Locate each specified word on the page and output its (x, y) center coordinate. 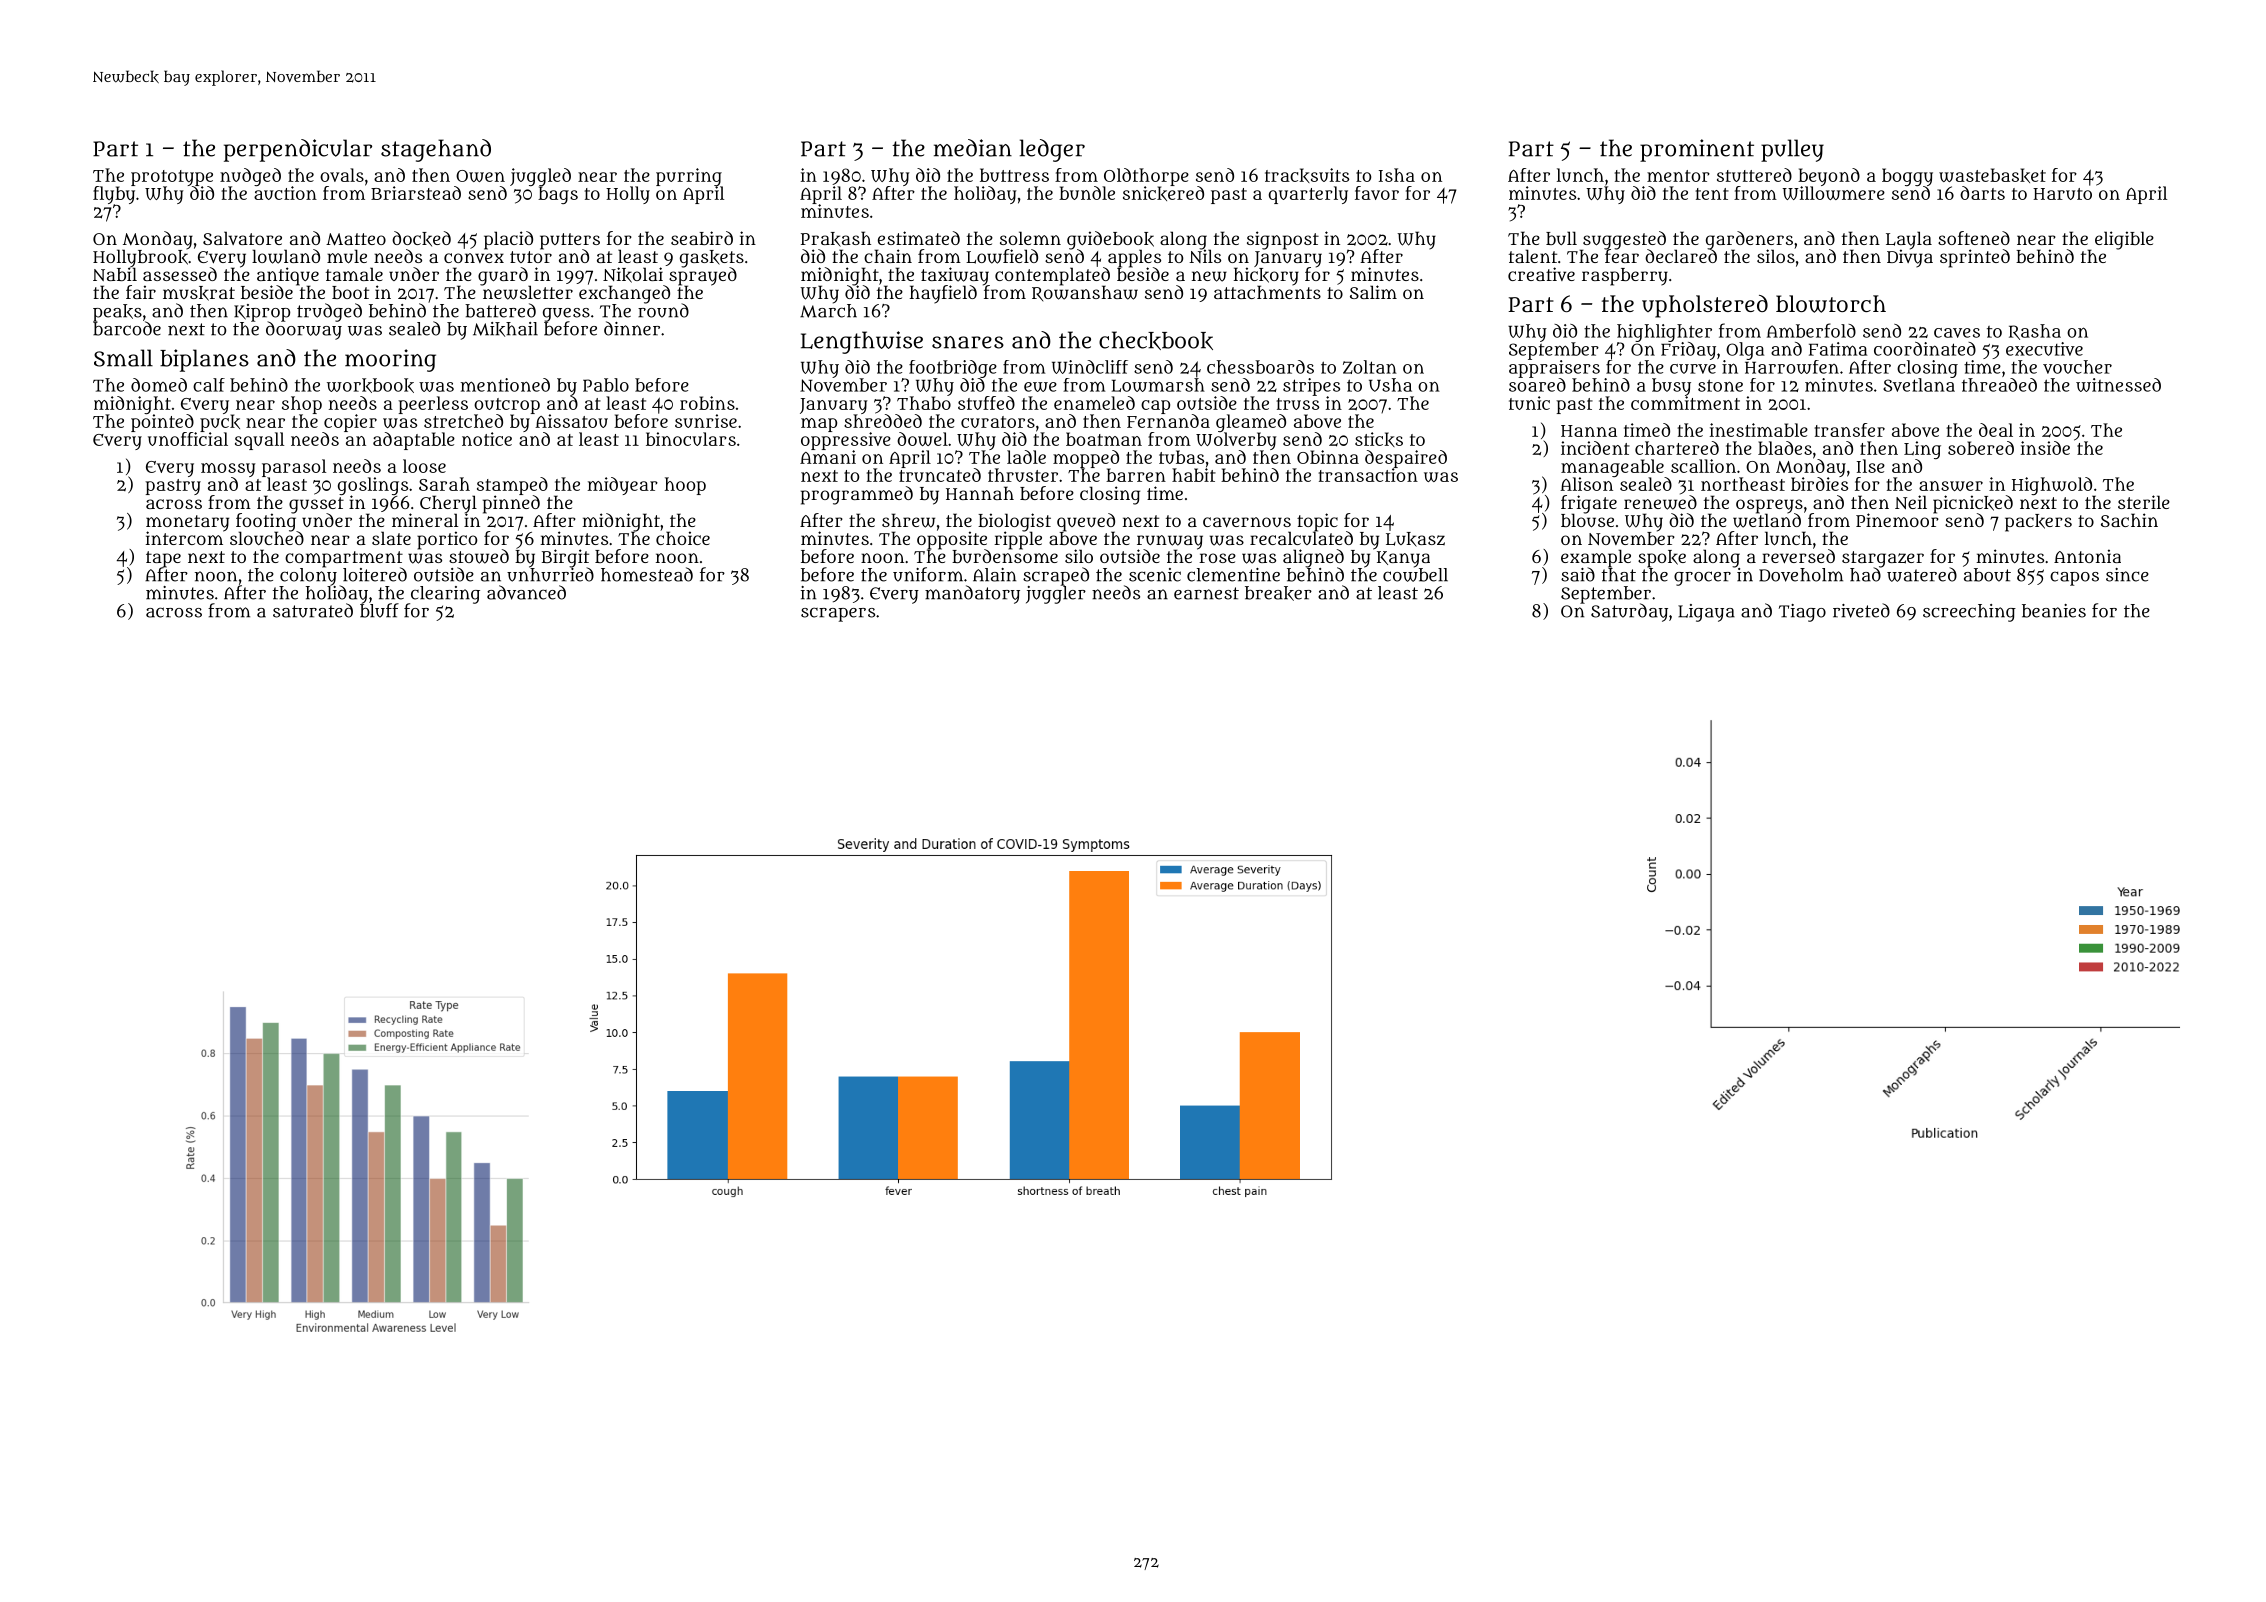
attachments (1267, 292)
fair (141, 292)
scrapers (838, 614)
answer (1951, 486)
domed (159, 385)
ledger (1052, 150)
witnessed (2118, 385)
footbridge (953, 369)
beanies (2054, 611)
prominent (1697, 150)
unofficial (188, 439)
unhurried (550, 574)
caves (1957, 333)
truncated (940, 475)
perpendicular (298, 150)
